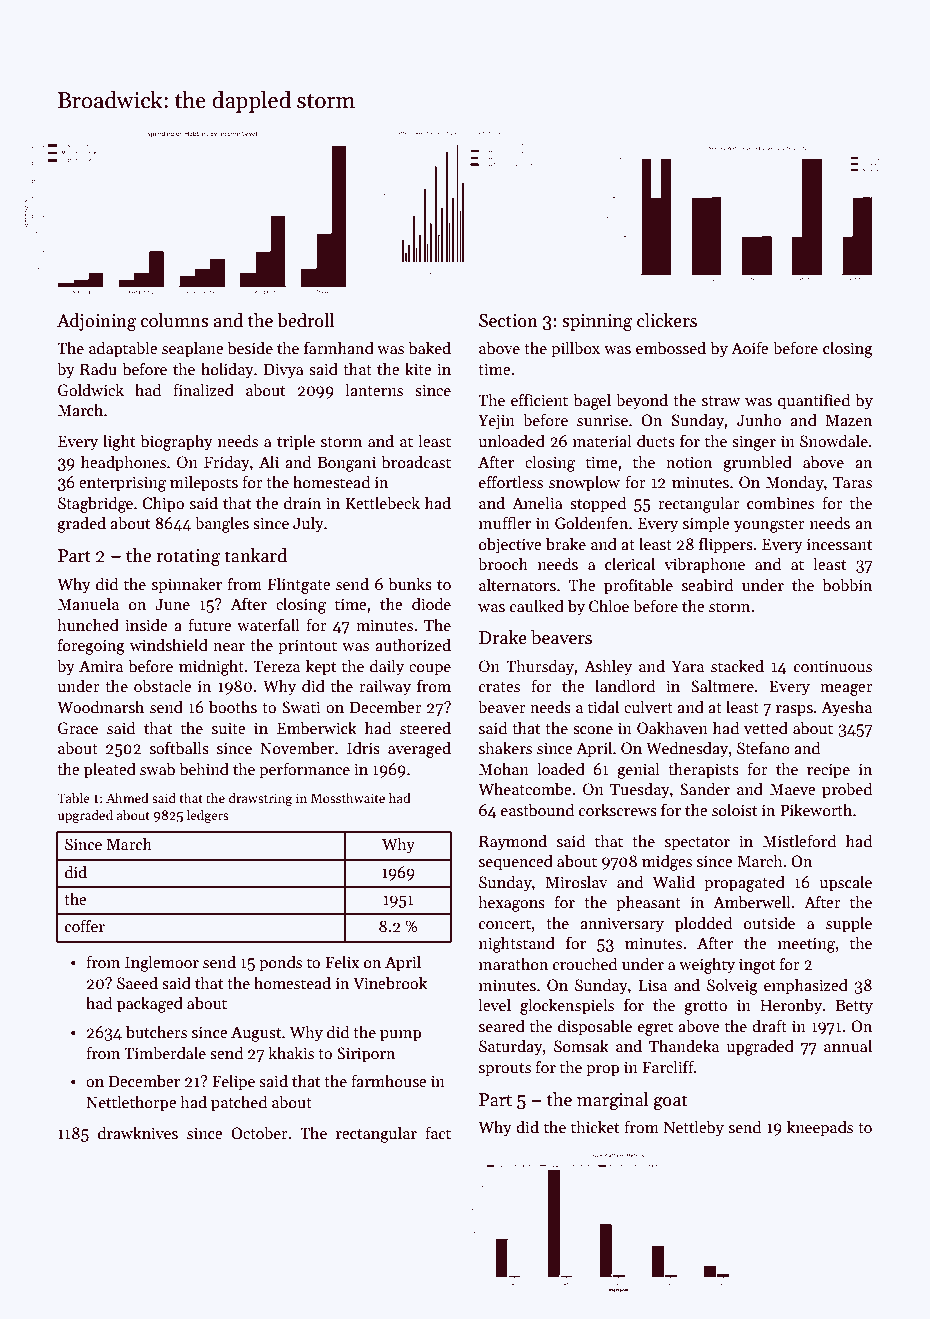 Image resolution: width=930 pixels, height=1319 pixels. Describe the element at coordinates (138, 1132) in the document. I see `drawknives` at that location.
